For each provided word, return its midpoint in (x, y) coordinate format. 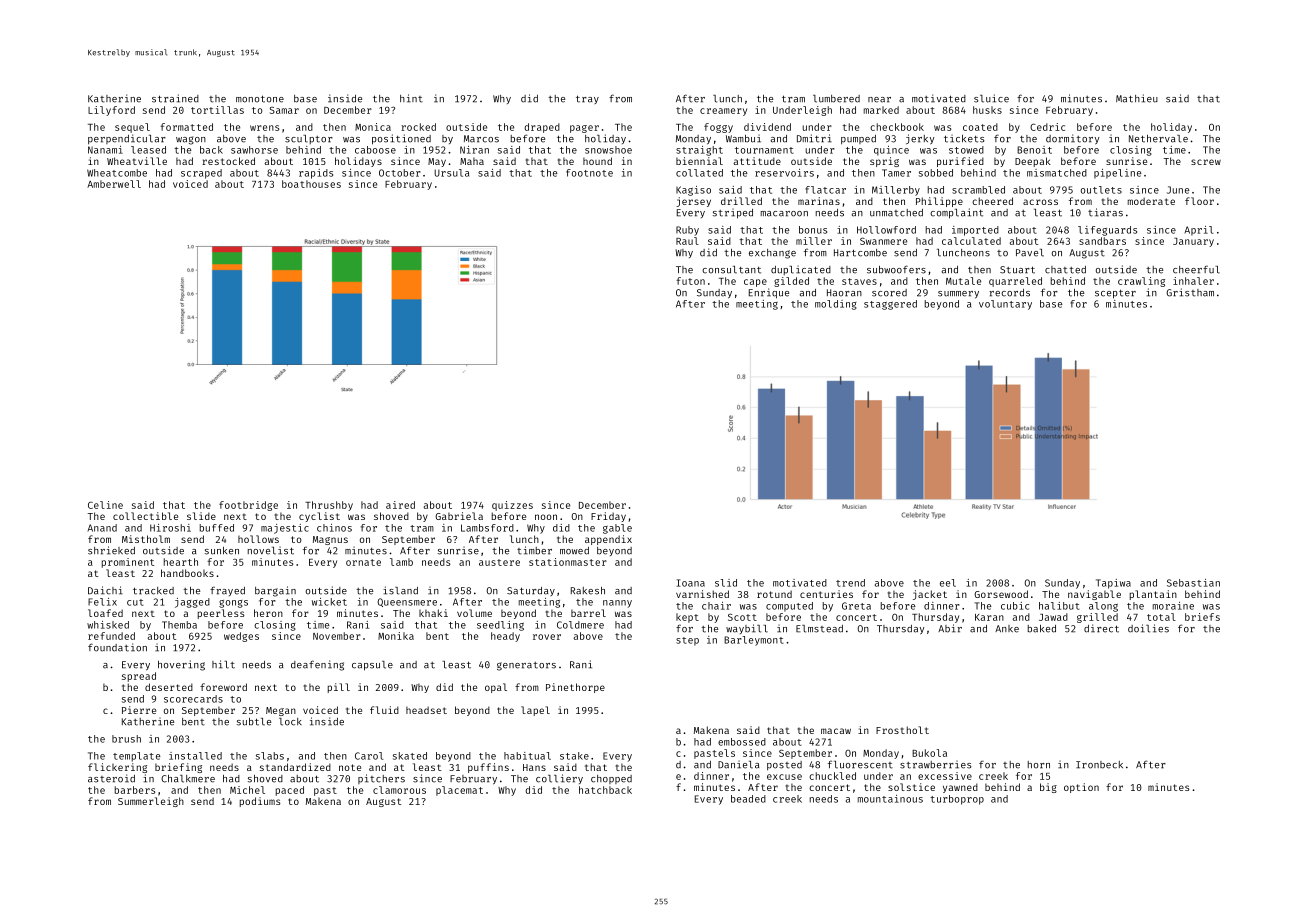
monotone (260, 99)
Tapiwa (1113, 584)
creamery (723, 112)
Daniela (738, 764)
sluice (991, 98)
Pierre (139, 710)
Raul (687, 241)
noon (546, 517)
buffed (217, 528)
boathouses (311, 184)
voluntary (1005, 305)
